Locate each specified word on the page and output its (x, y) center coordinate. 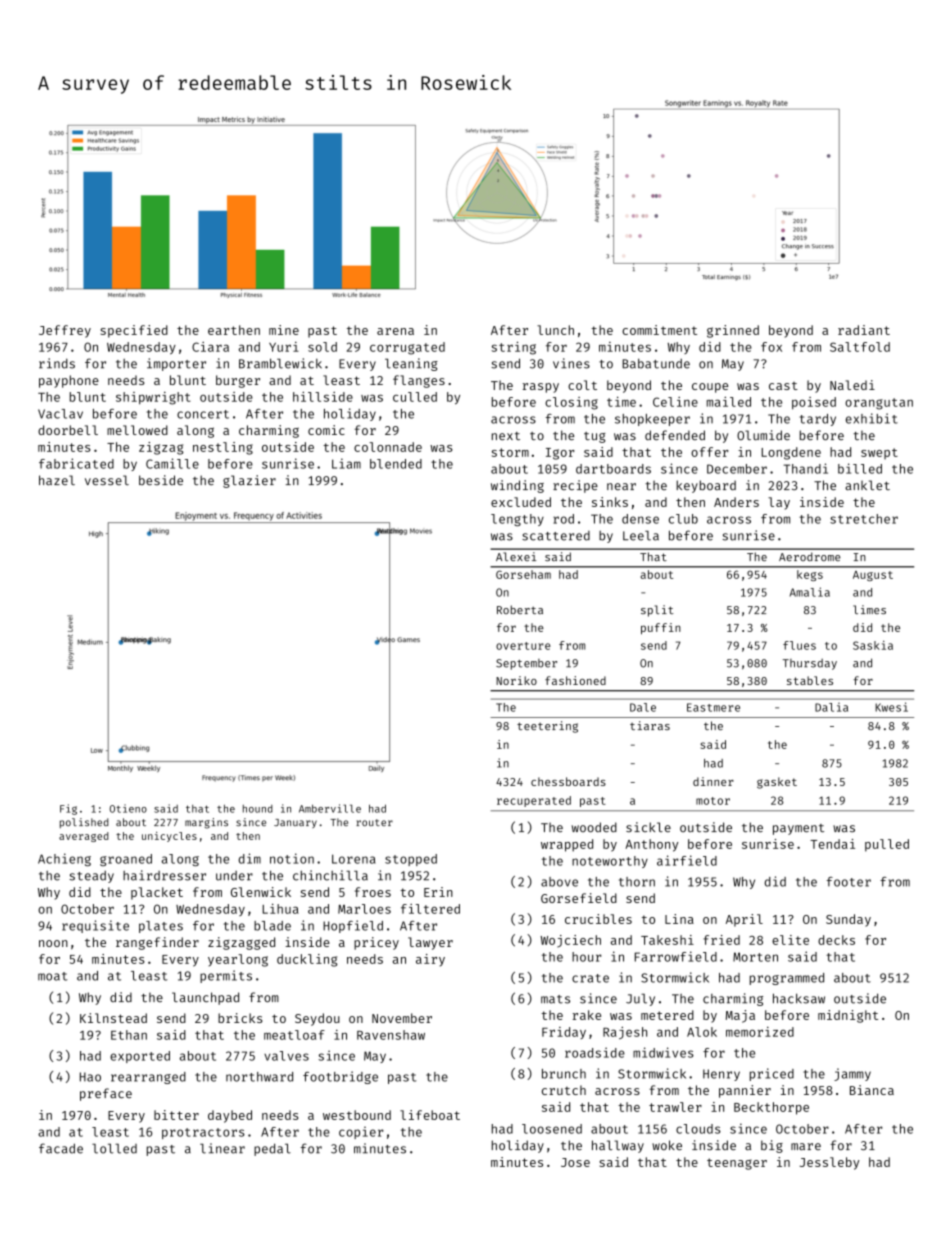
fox (771, 347)
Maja (740, 1016)
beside (161, 480)
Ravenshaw (391, 1035)
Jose (575, 1162)
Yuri (284, 347)
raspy (541, 388)
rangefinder (157, 943)
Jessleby (829, 1163)
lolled (114, 1149)
